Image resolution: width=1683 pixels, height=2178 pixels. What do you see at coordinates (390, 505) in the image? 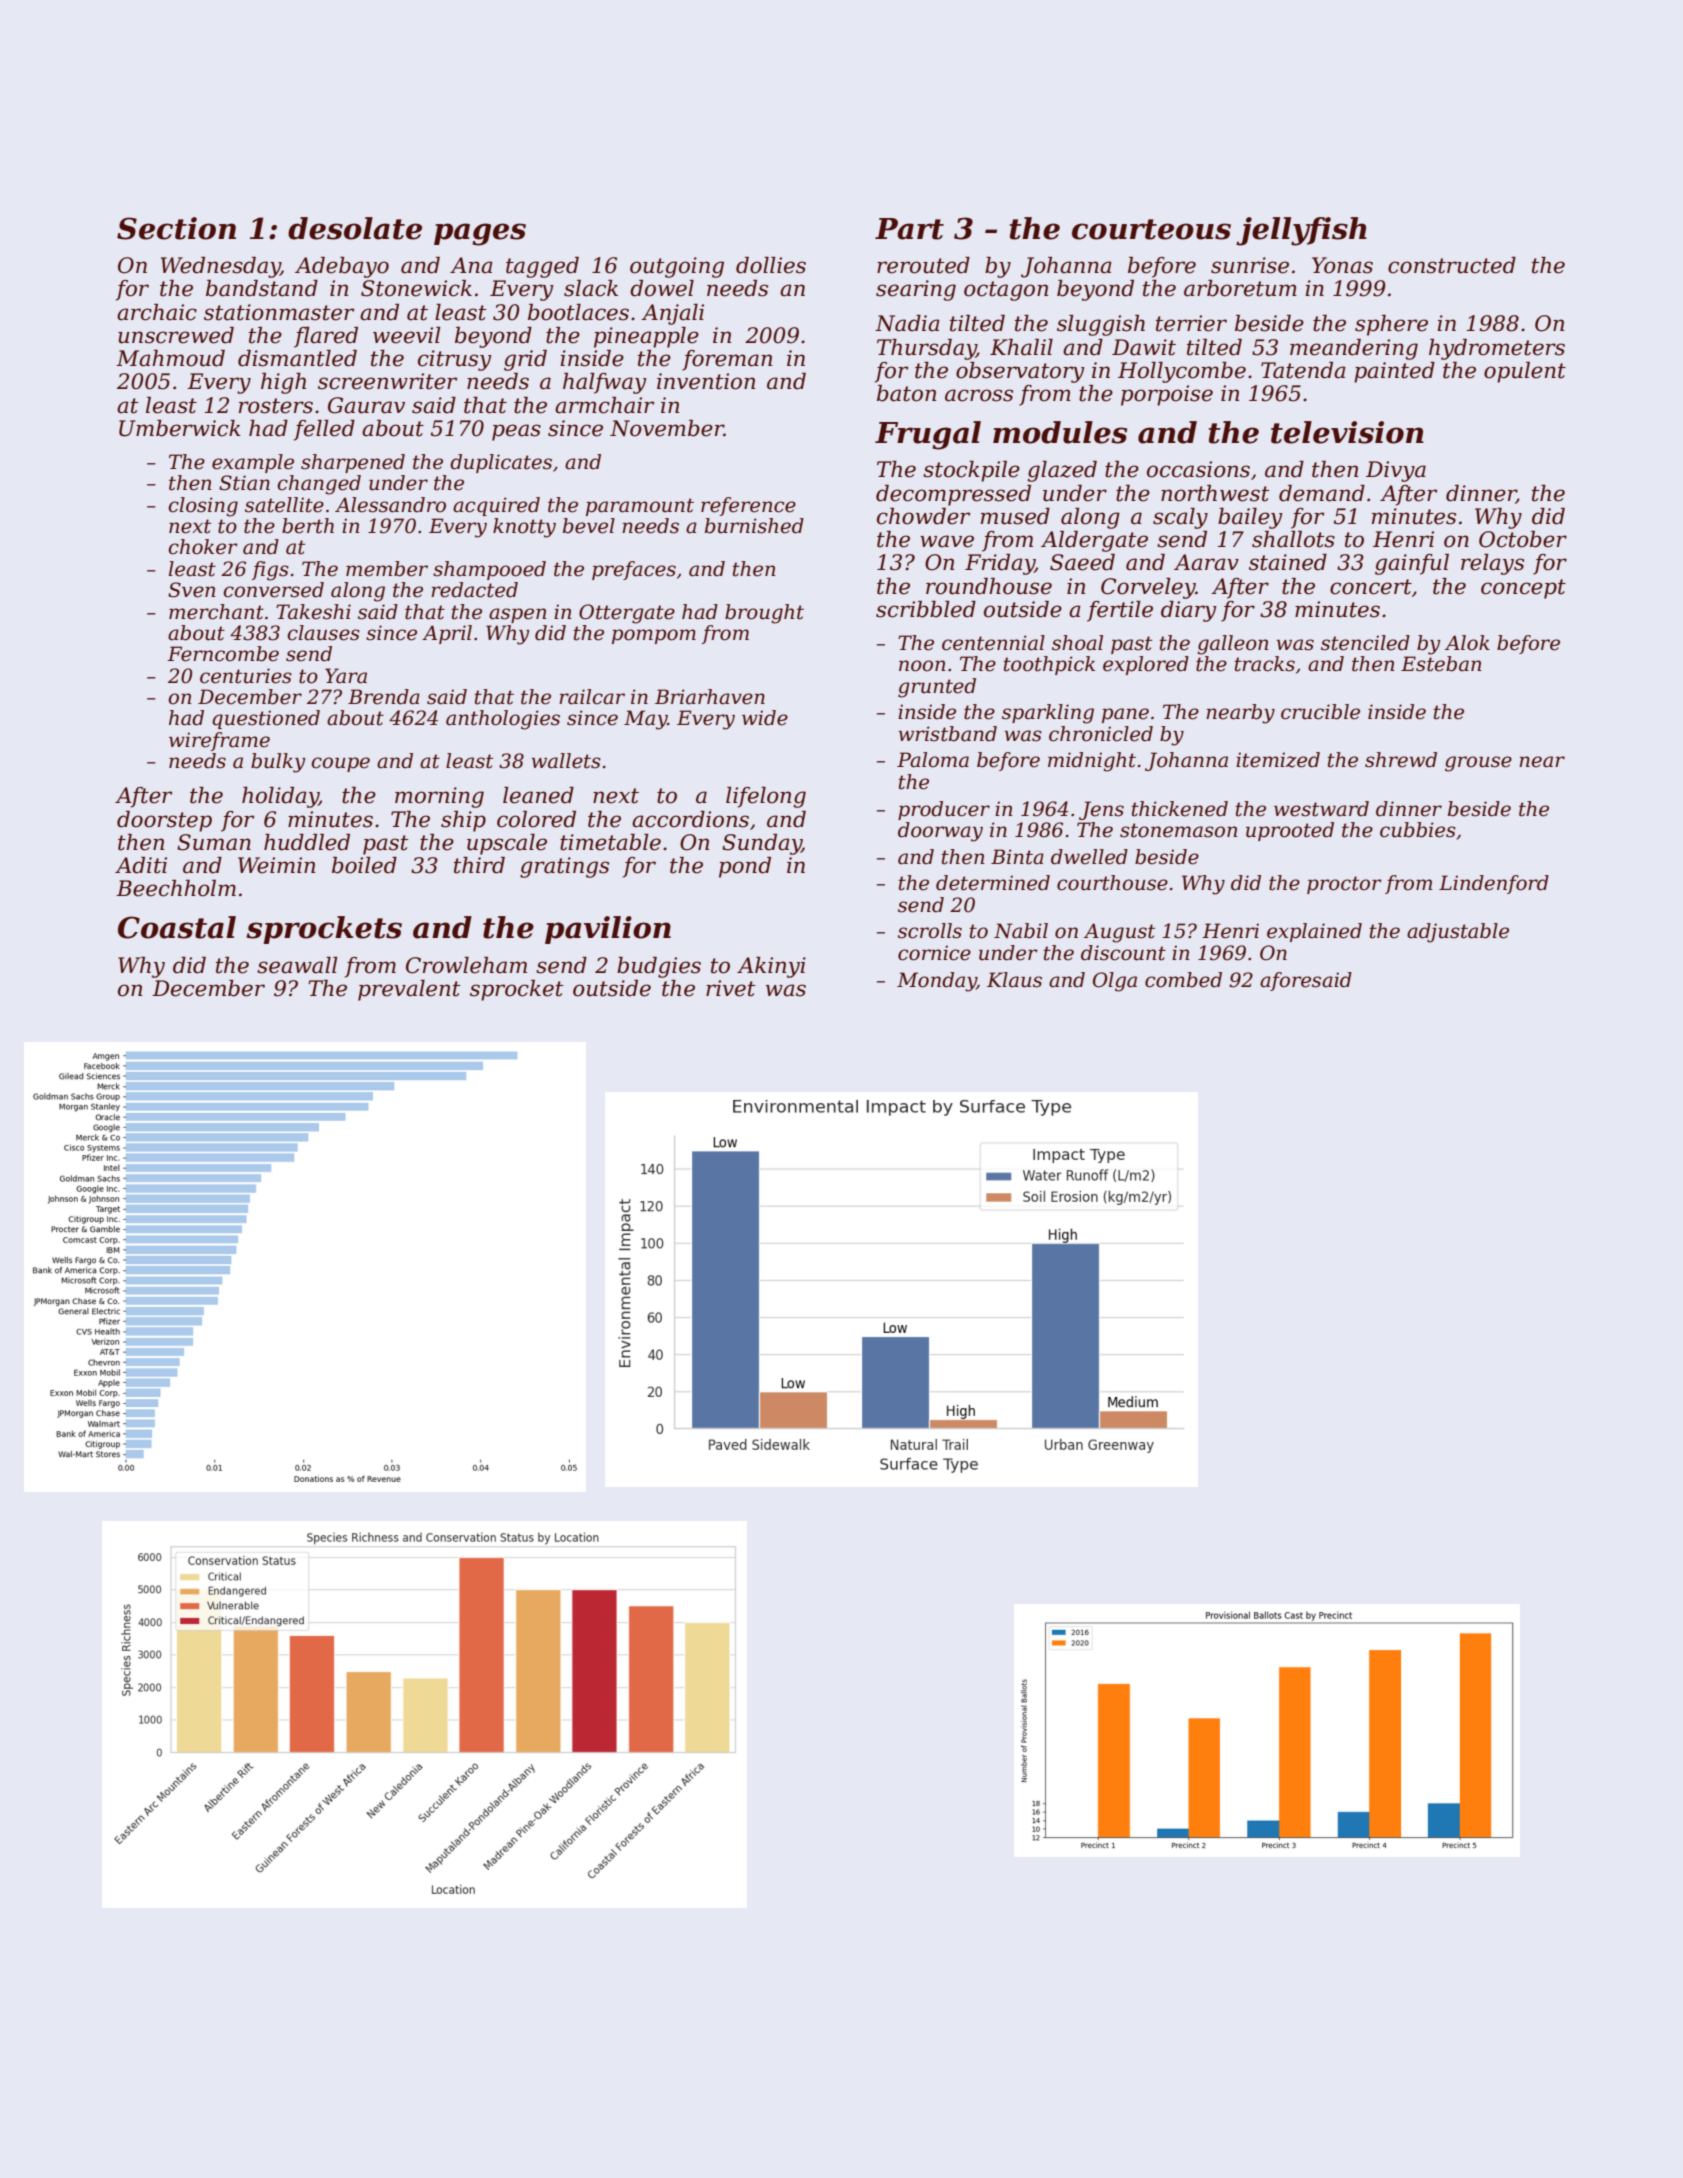
I see `Alessandro` at bounding box center [390, 505].
